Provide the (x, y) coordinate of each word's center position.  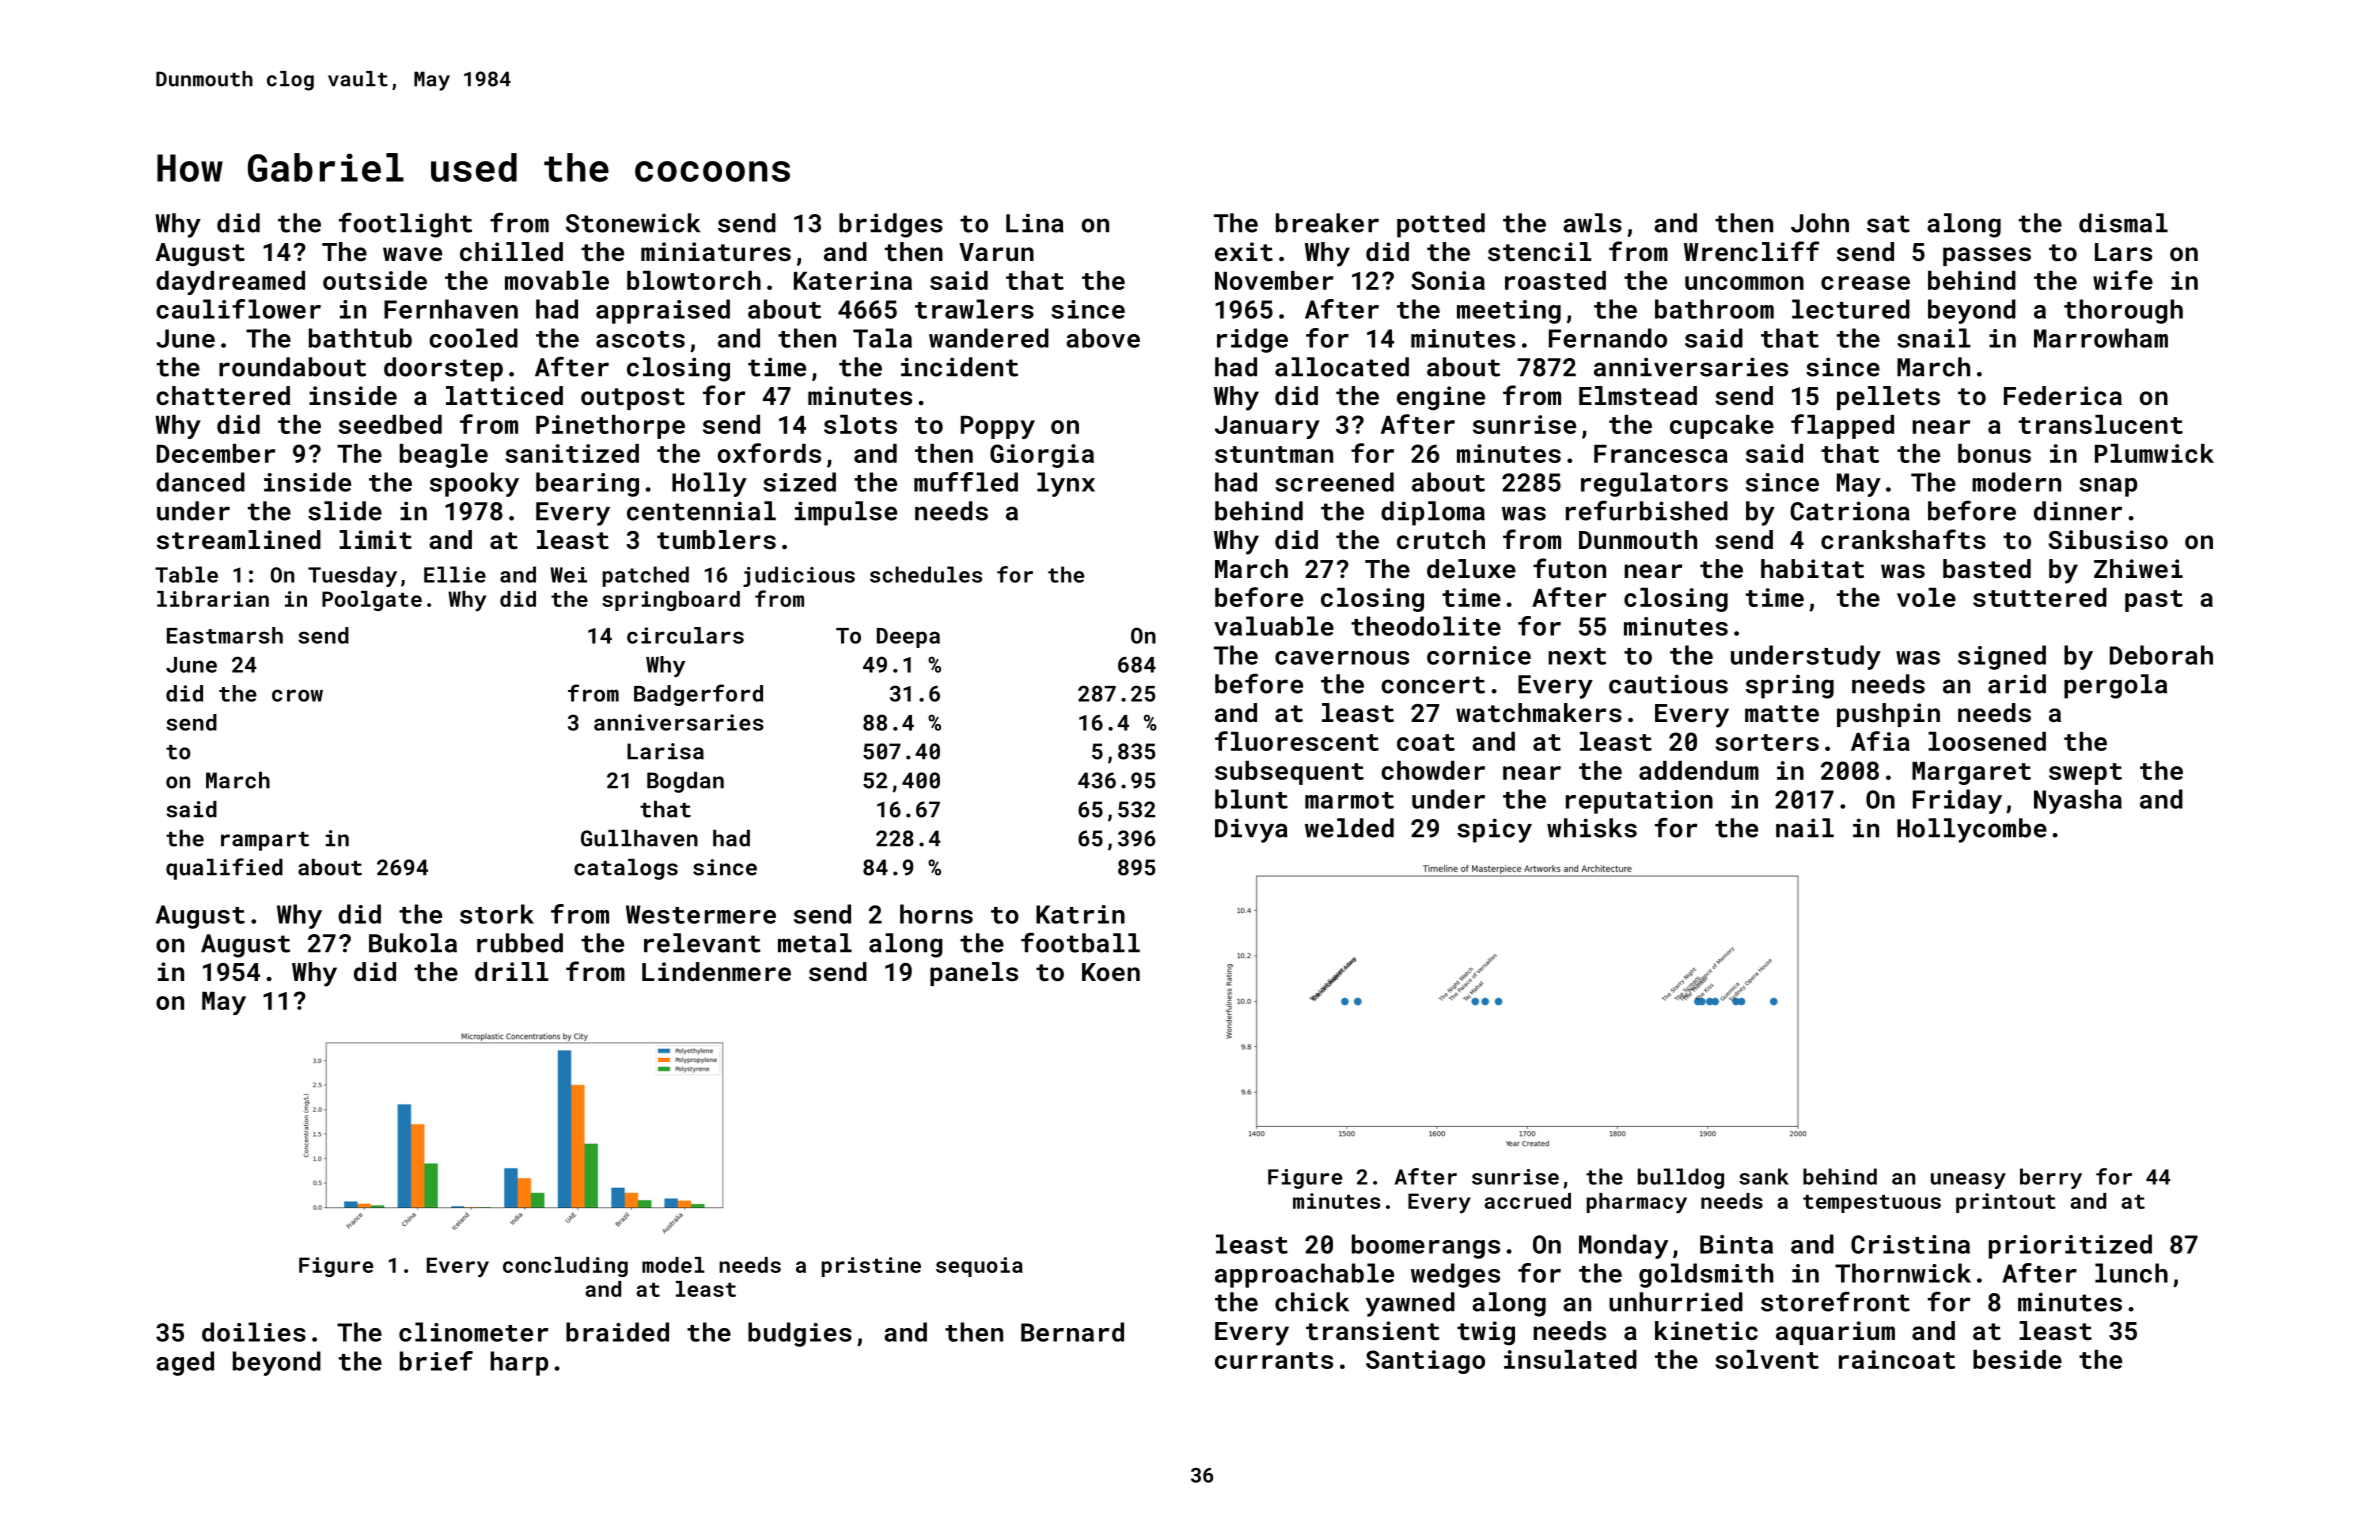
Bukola (413, 943)
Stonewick (633, 223)
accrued (1527, 1201)
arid (2017, 684)
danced (200, 482)
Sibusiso (2108, 539)
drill (511, 971)
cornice (1479, 655)
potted (1441, 225)
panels (974, 974)
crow (297, 695)
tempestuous (1872, 1204)
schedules (926, 574)
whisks (1592, 828)
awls (1592, 223)
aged (185, 1363)
